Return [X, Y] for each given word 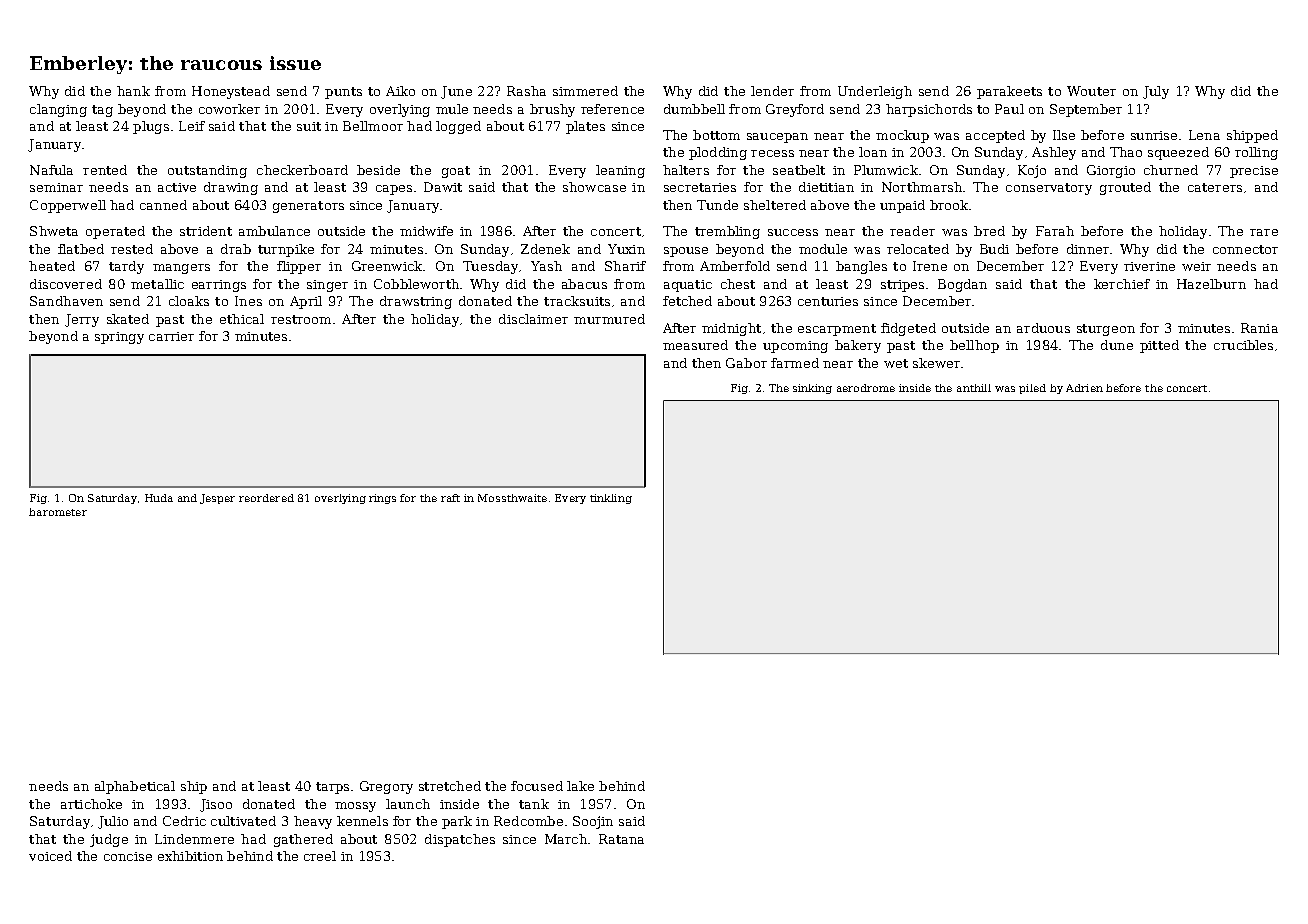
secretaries [700, 187]
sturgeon [1106, 330]
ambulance [274, 231]
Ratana [621, 839]
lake [580, 786]
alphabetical [135, 787]
